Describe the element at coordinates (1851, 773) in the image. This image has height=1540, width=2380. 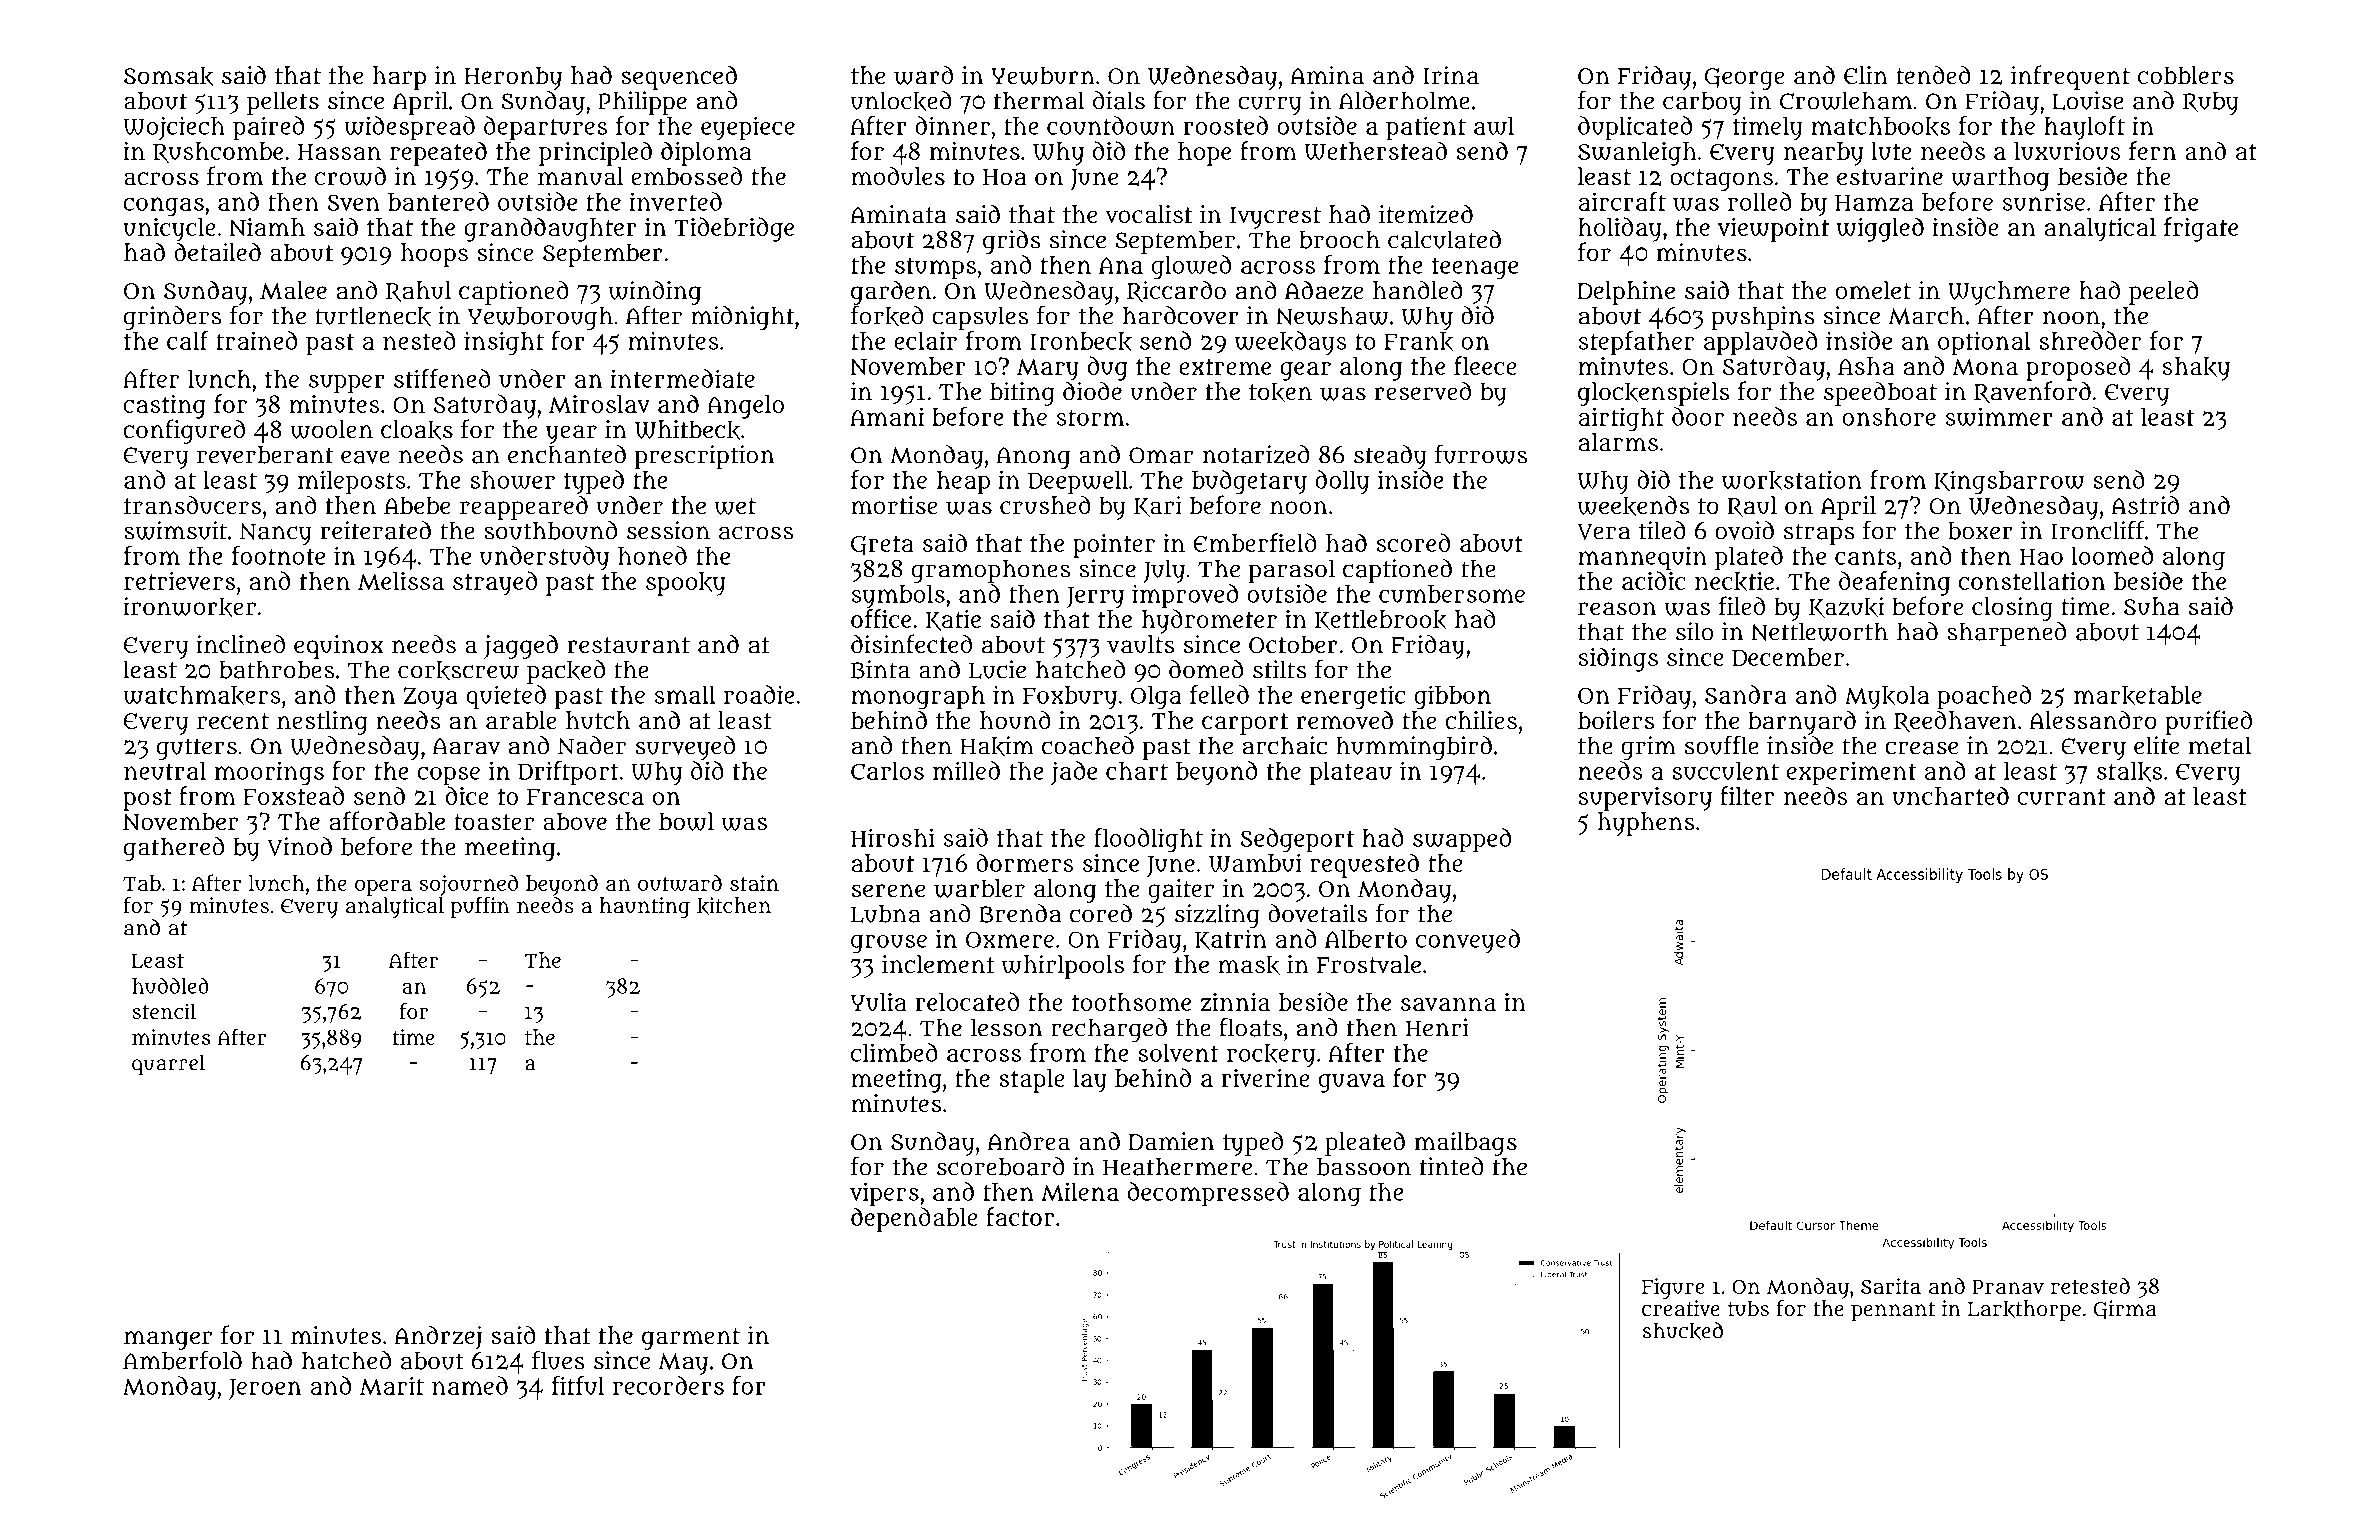
I see `experiment` at that location.
